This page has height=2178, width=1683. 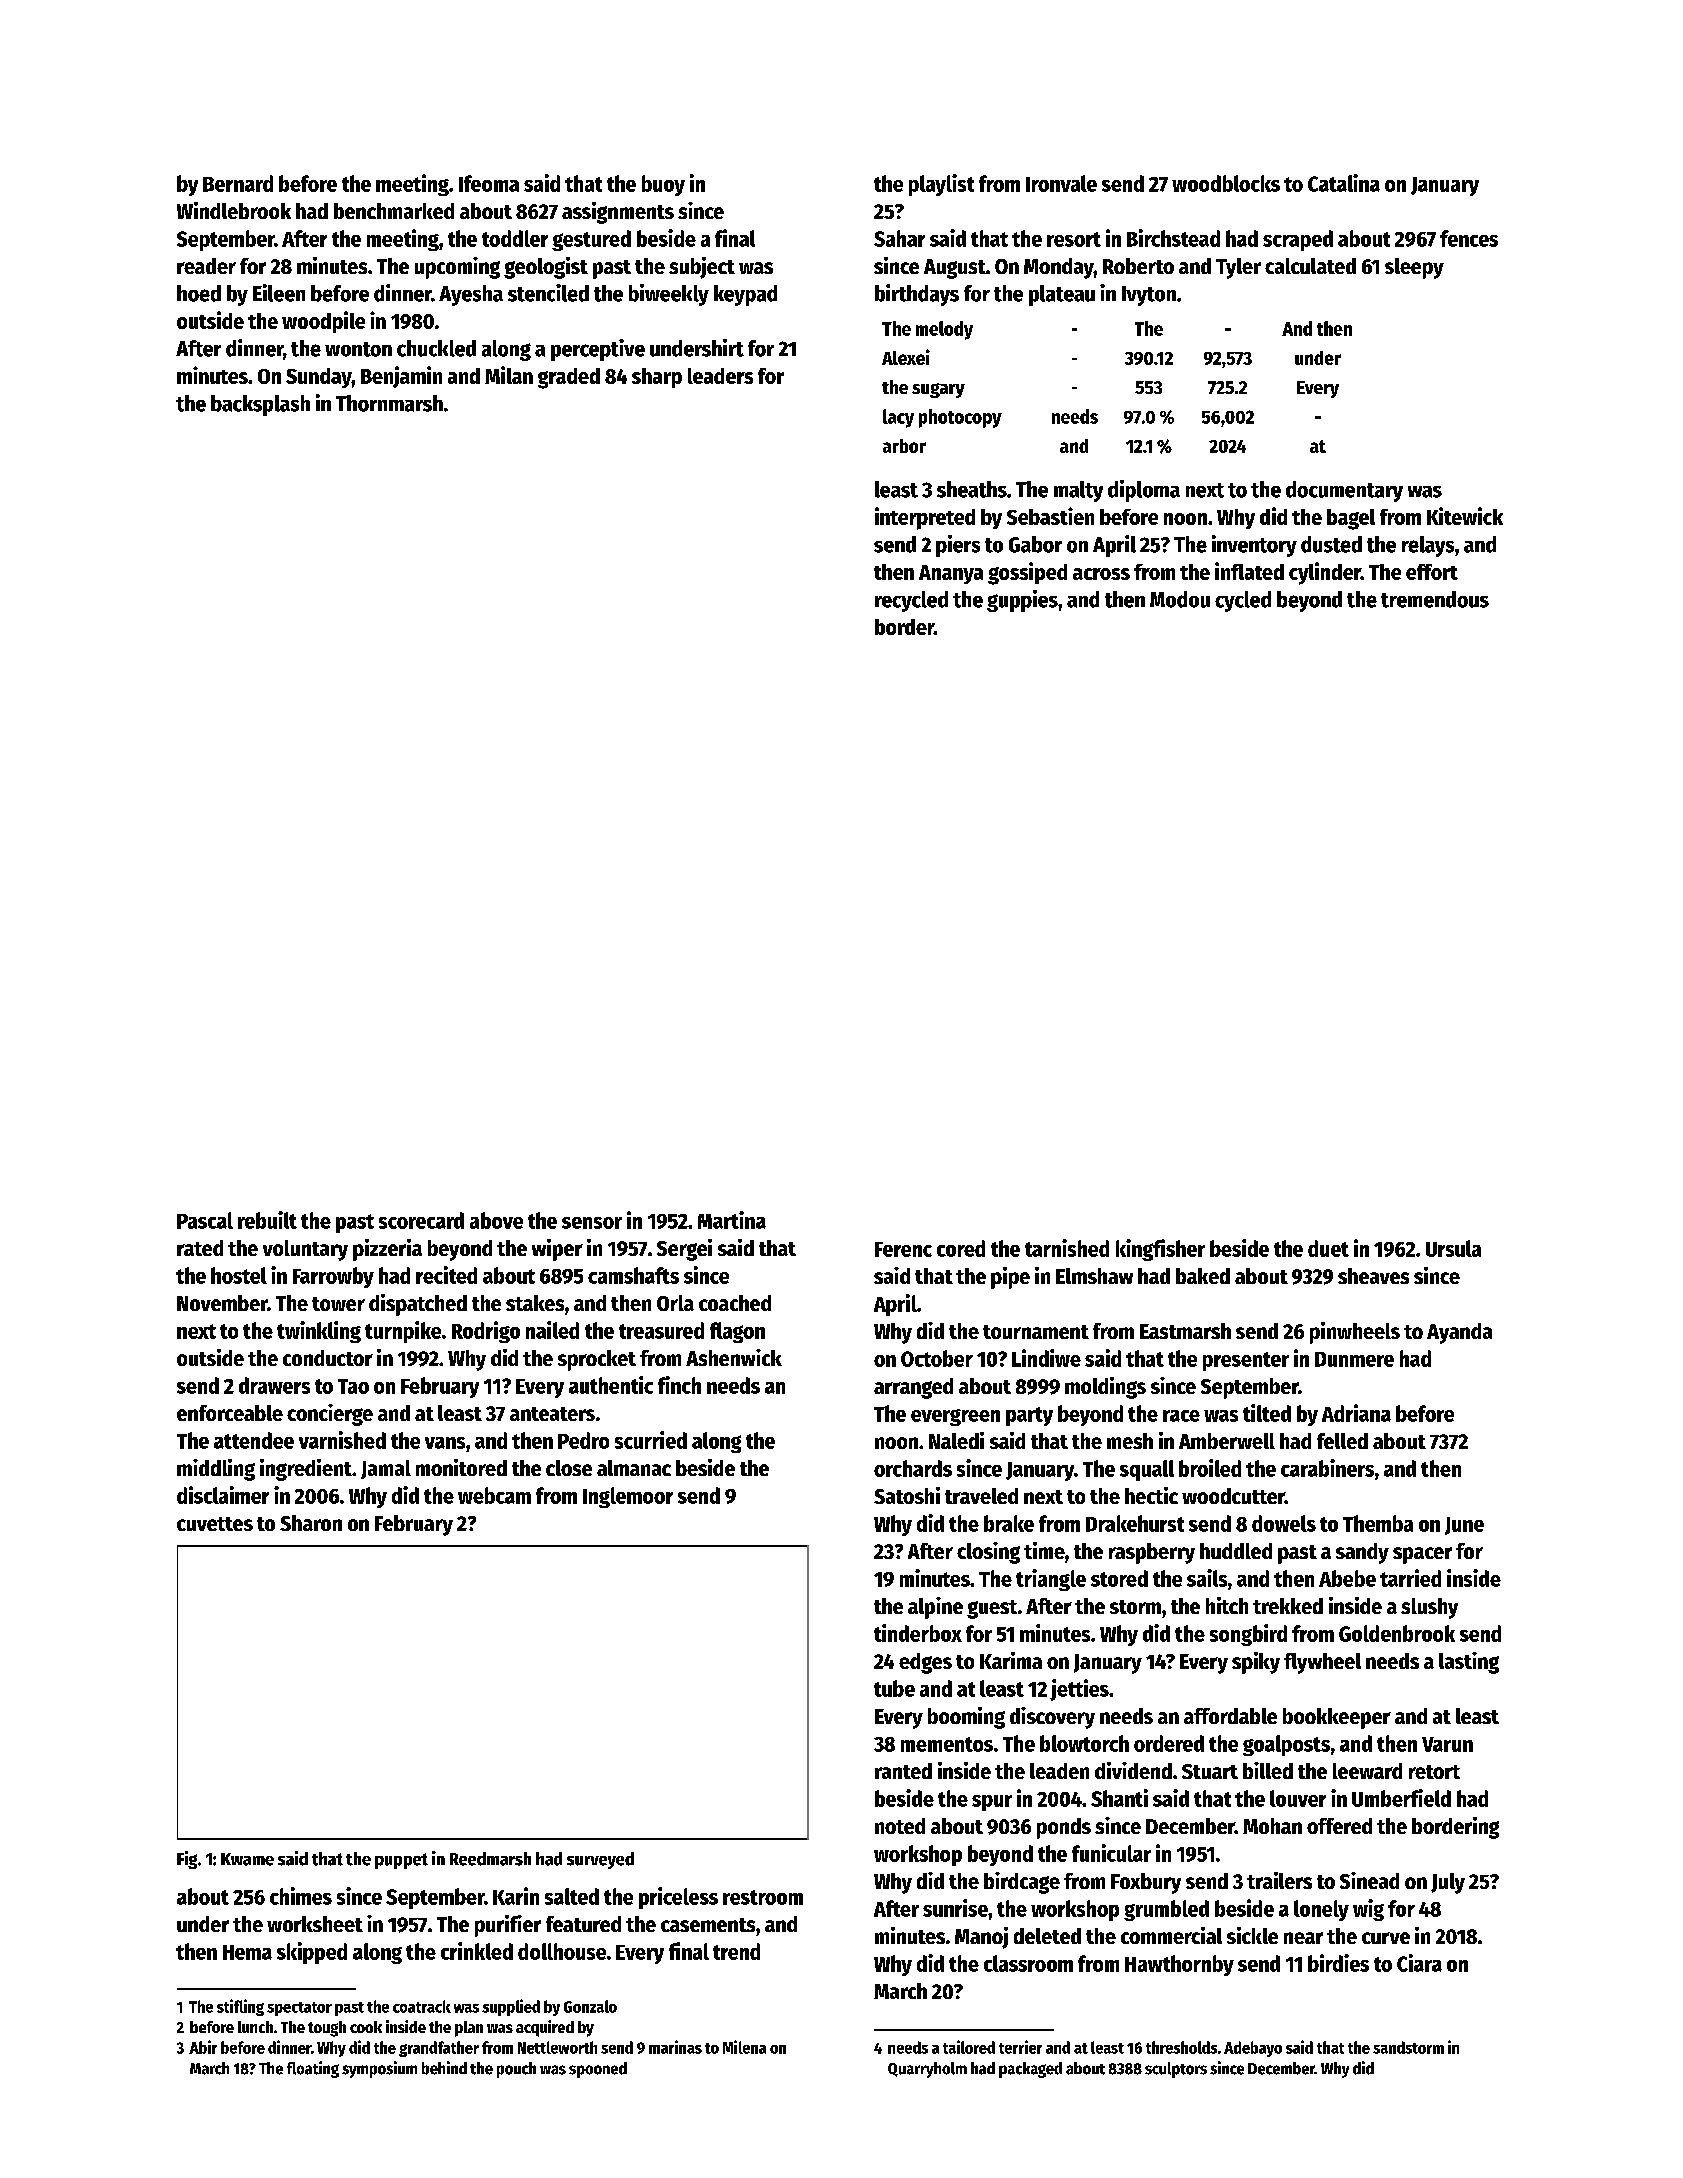 I want to click on Bernard, so click(x=238, y=183).
